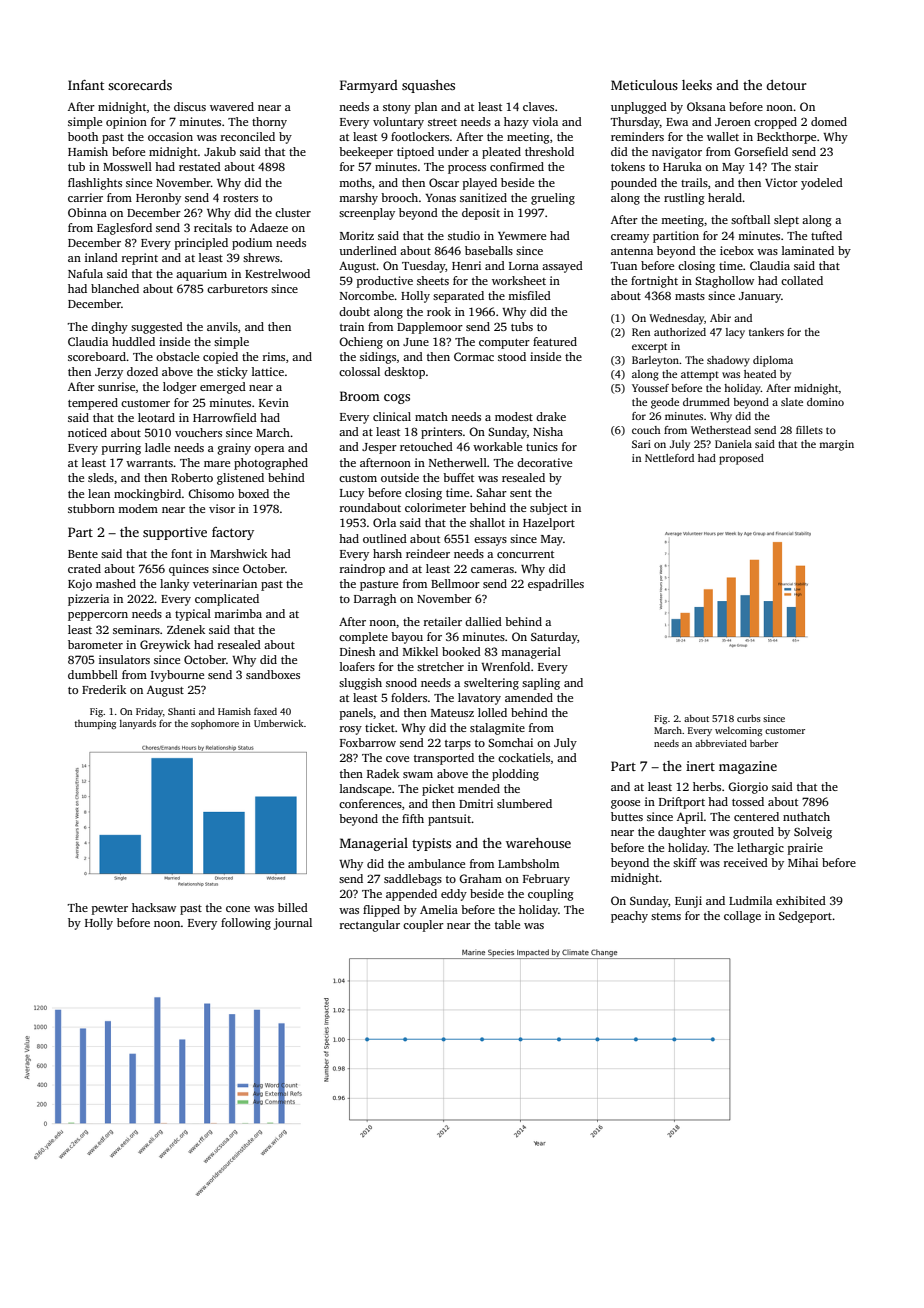 The image size is (924, 1308). I want to click on trails, so click(694, 182).
